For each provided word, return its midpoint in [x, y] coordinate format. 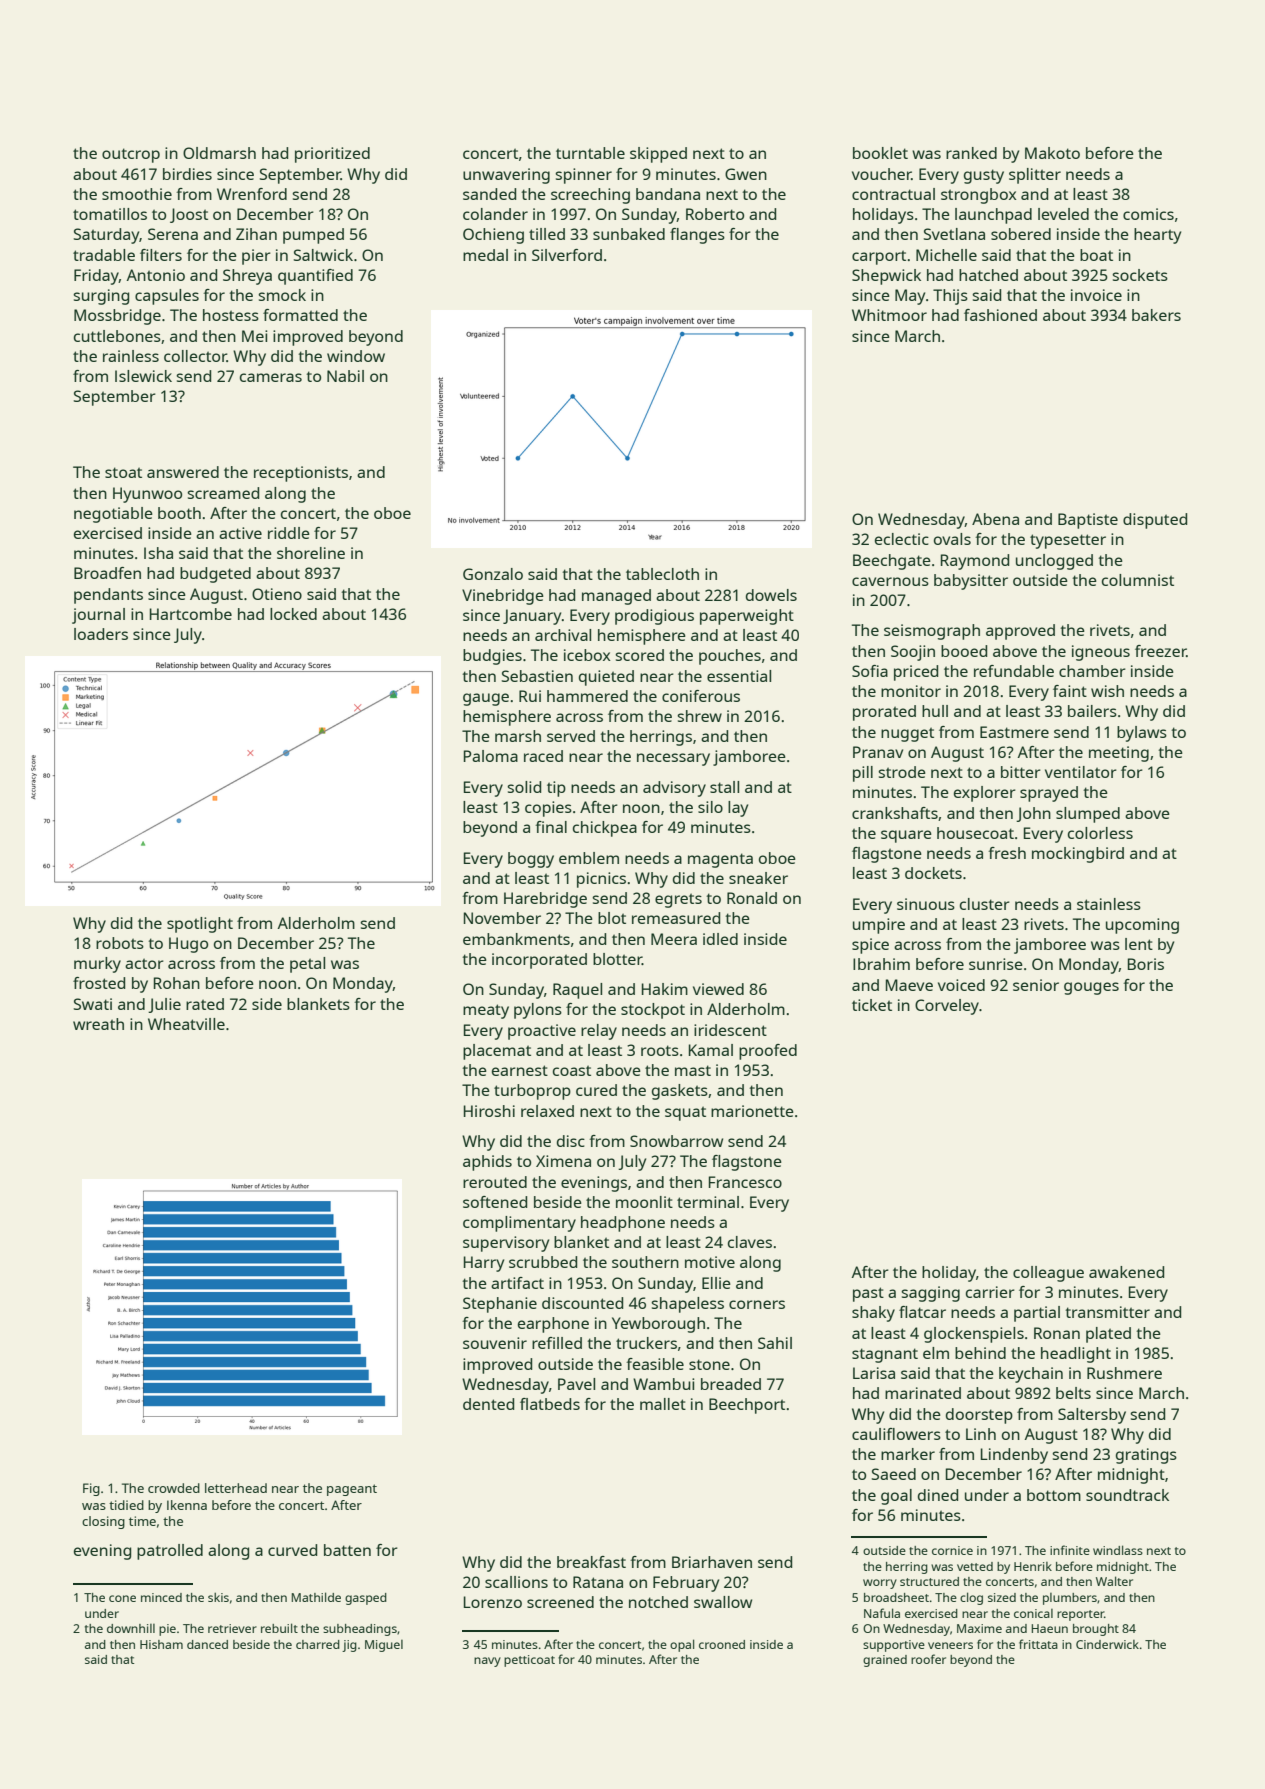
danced [207, 1644]
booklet [880, 153]
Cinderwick [1107, 1644]
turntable [590, 153]
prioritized [332, 155]
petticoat [529, 1661]
